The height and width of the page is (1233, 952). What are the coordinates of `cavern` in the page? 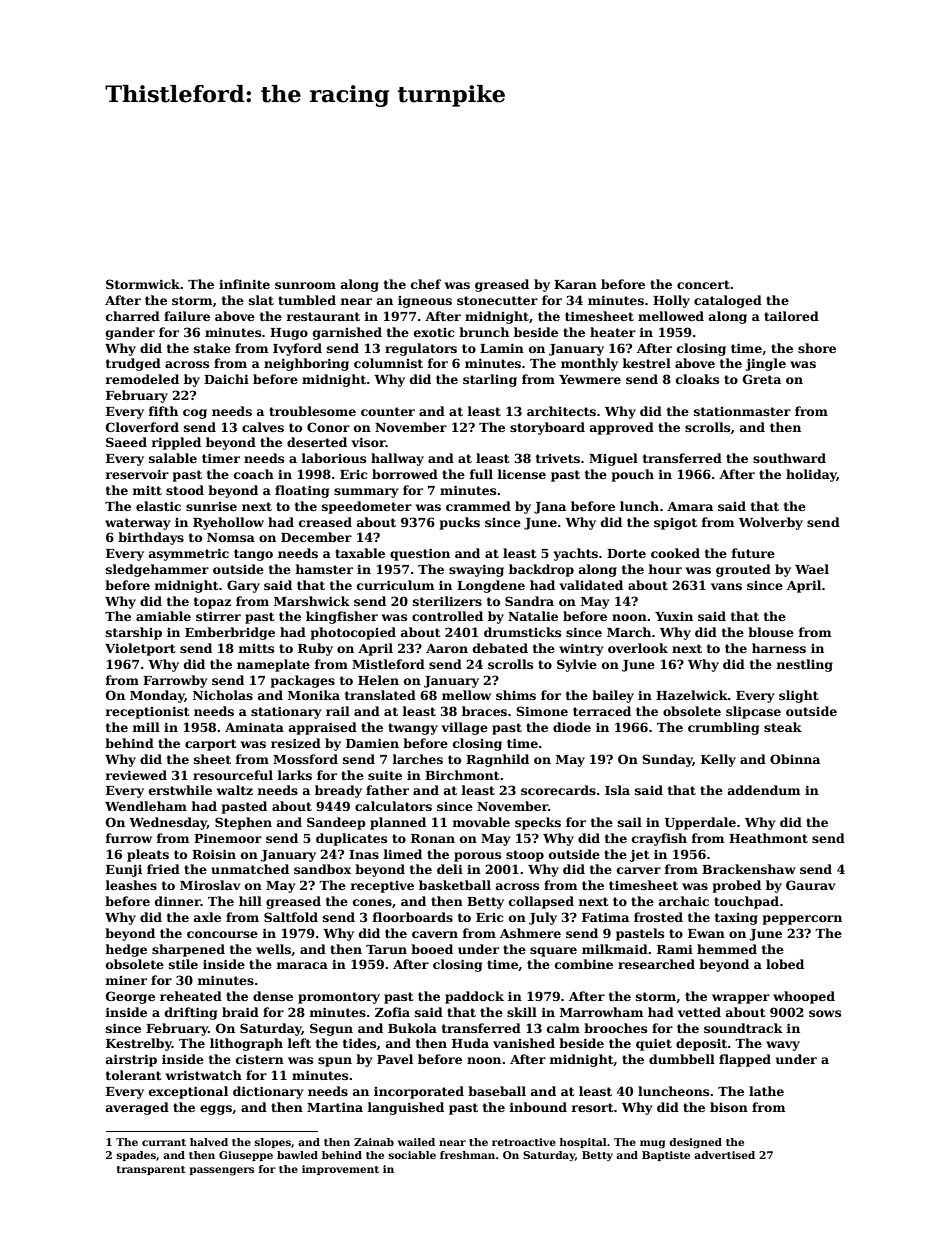 It's located at (435, 934).
